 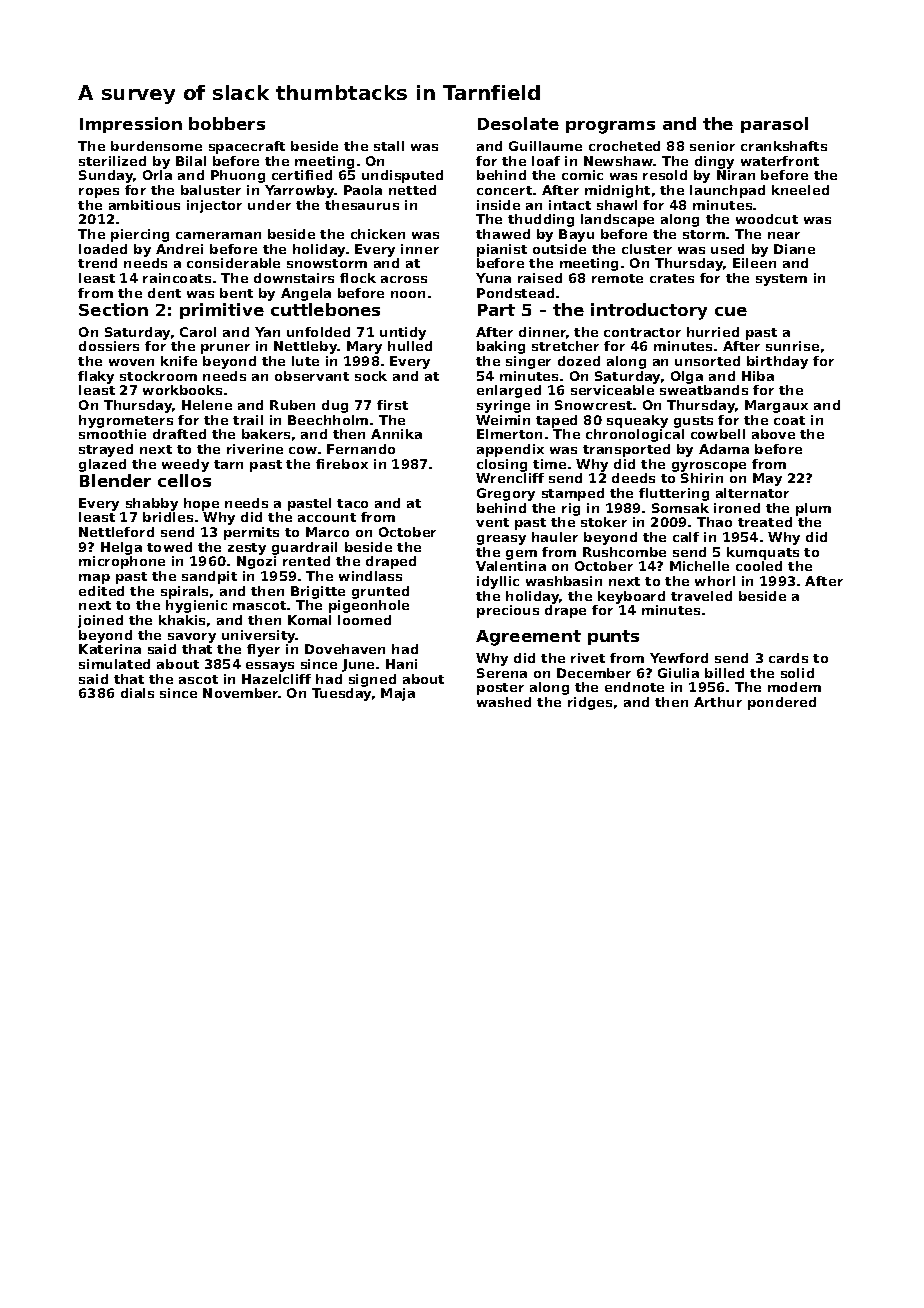 I want to click on enlarged, so click(x=509, y=391).
